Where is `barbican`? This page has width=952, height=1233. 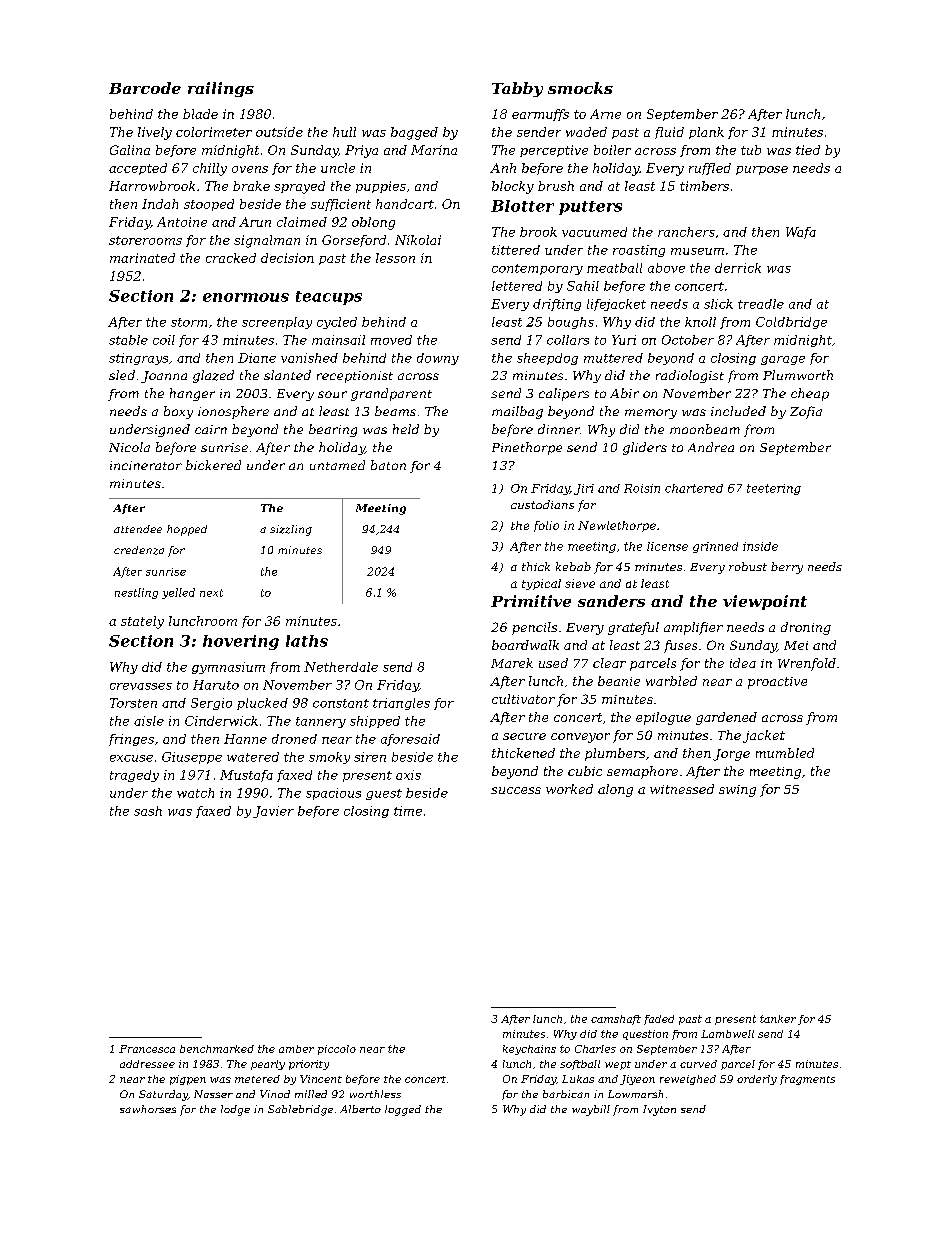
barbican is located at coordinates (566, 1094).
